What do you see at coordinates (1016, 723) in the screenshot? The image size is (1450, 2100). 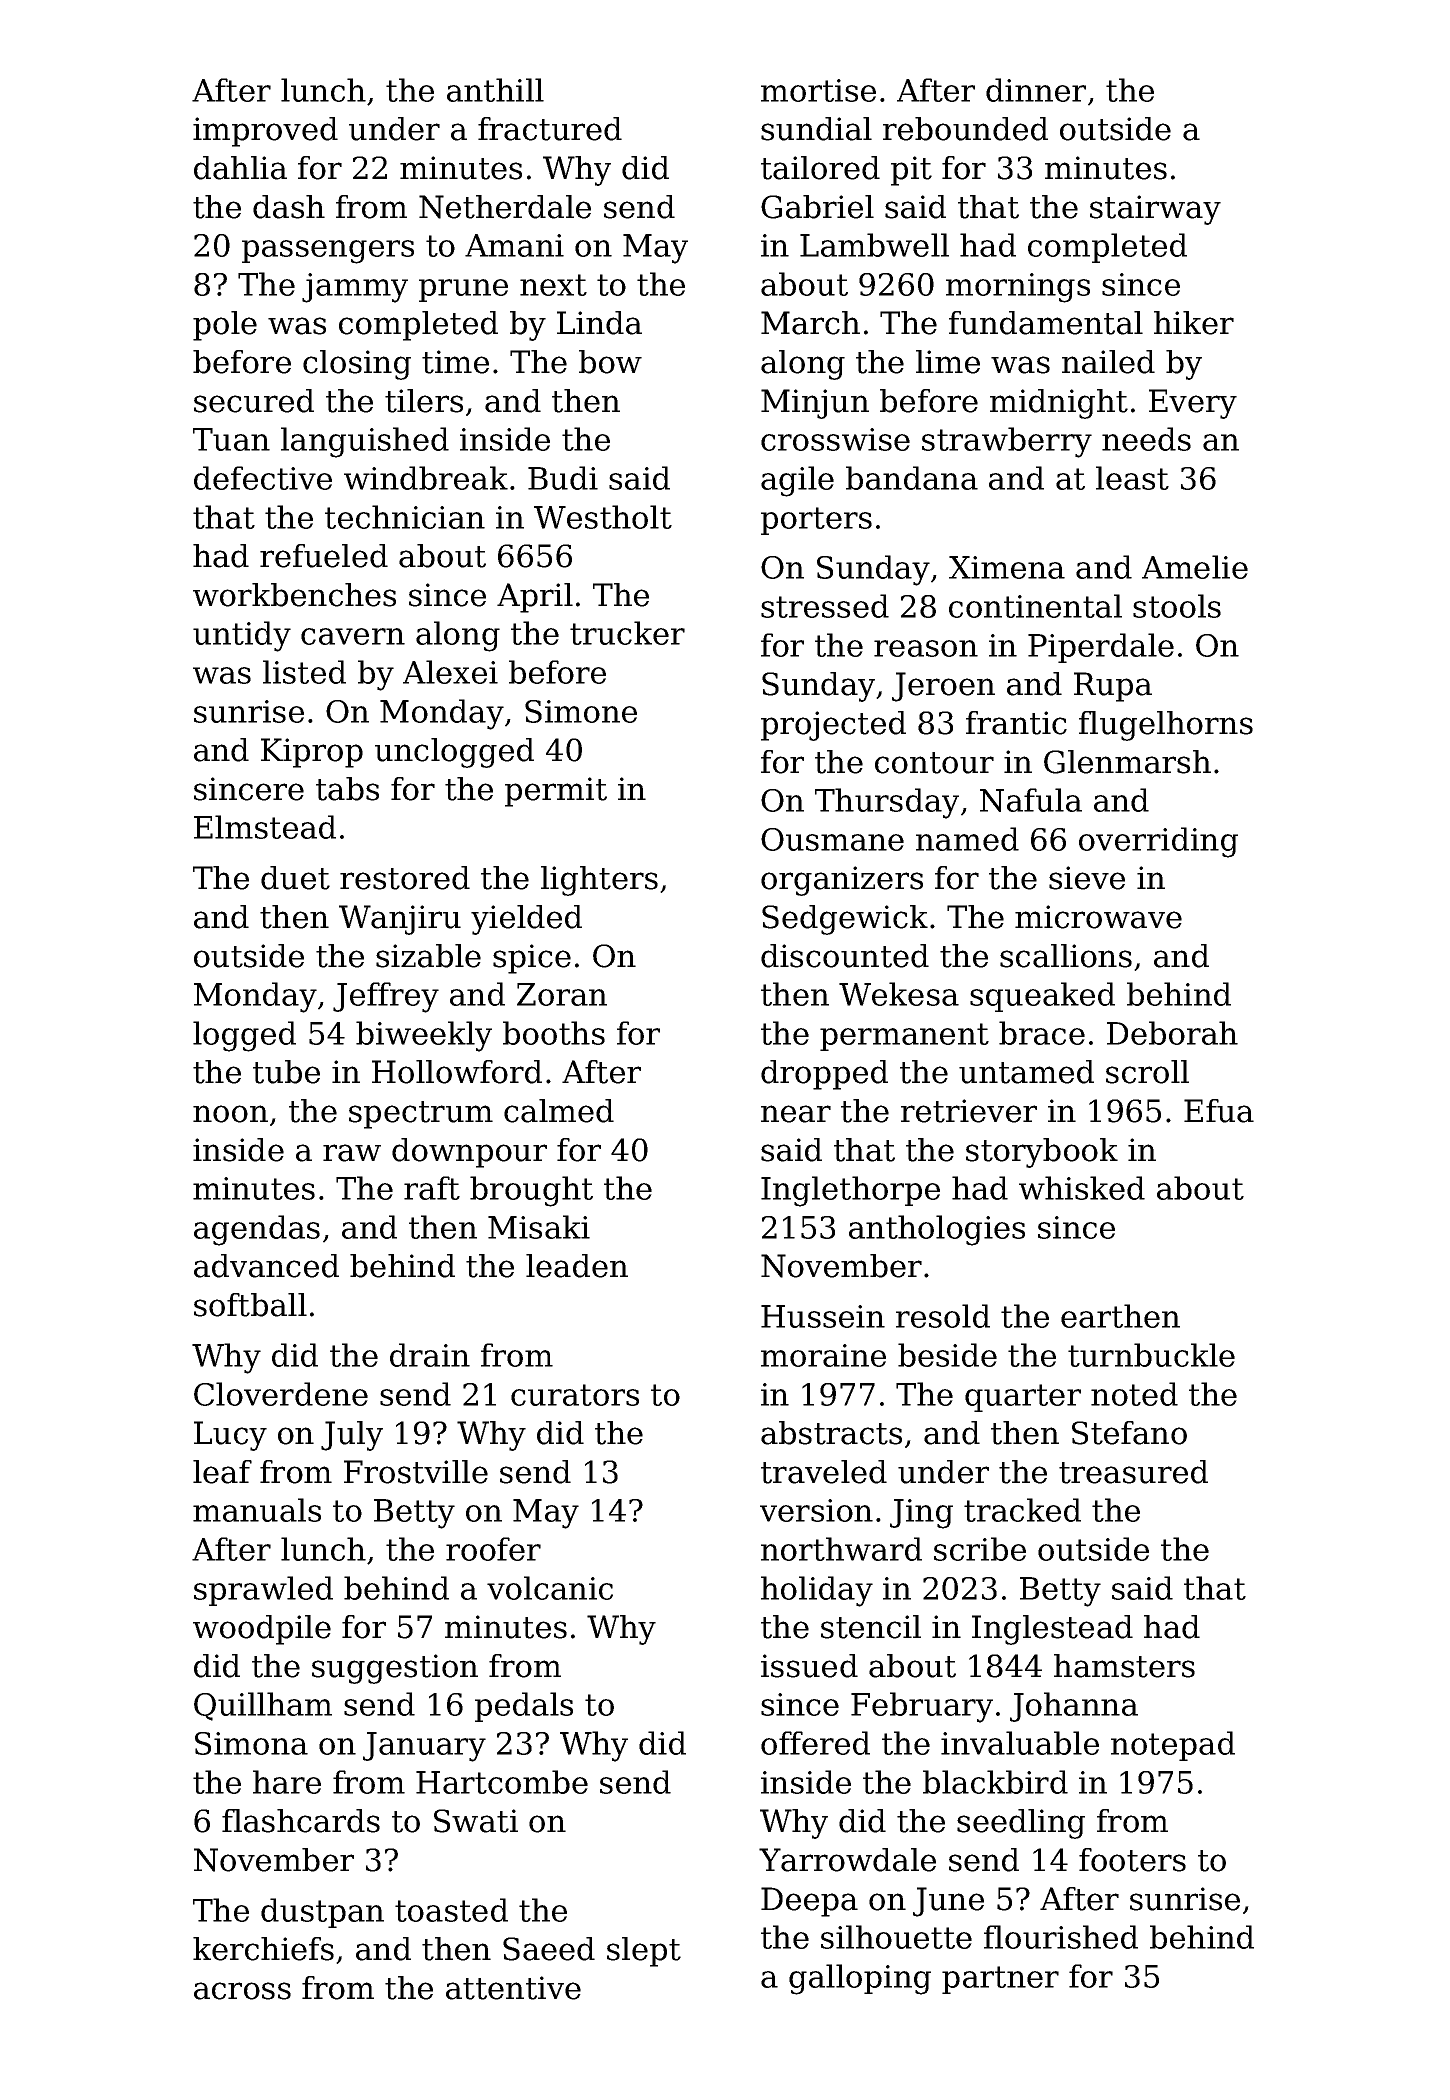 I see `frantic` at bounding box center [1016, 723].
